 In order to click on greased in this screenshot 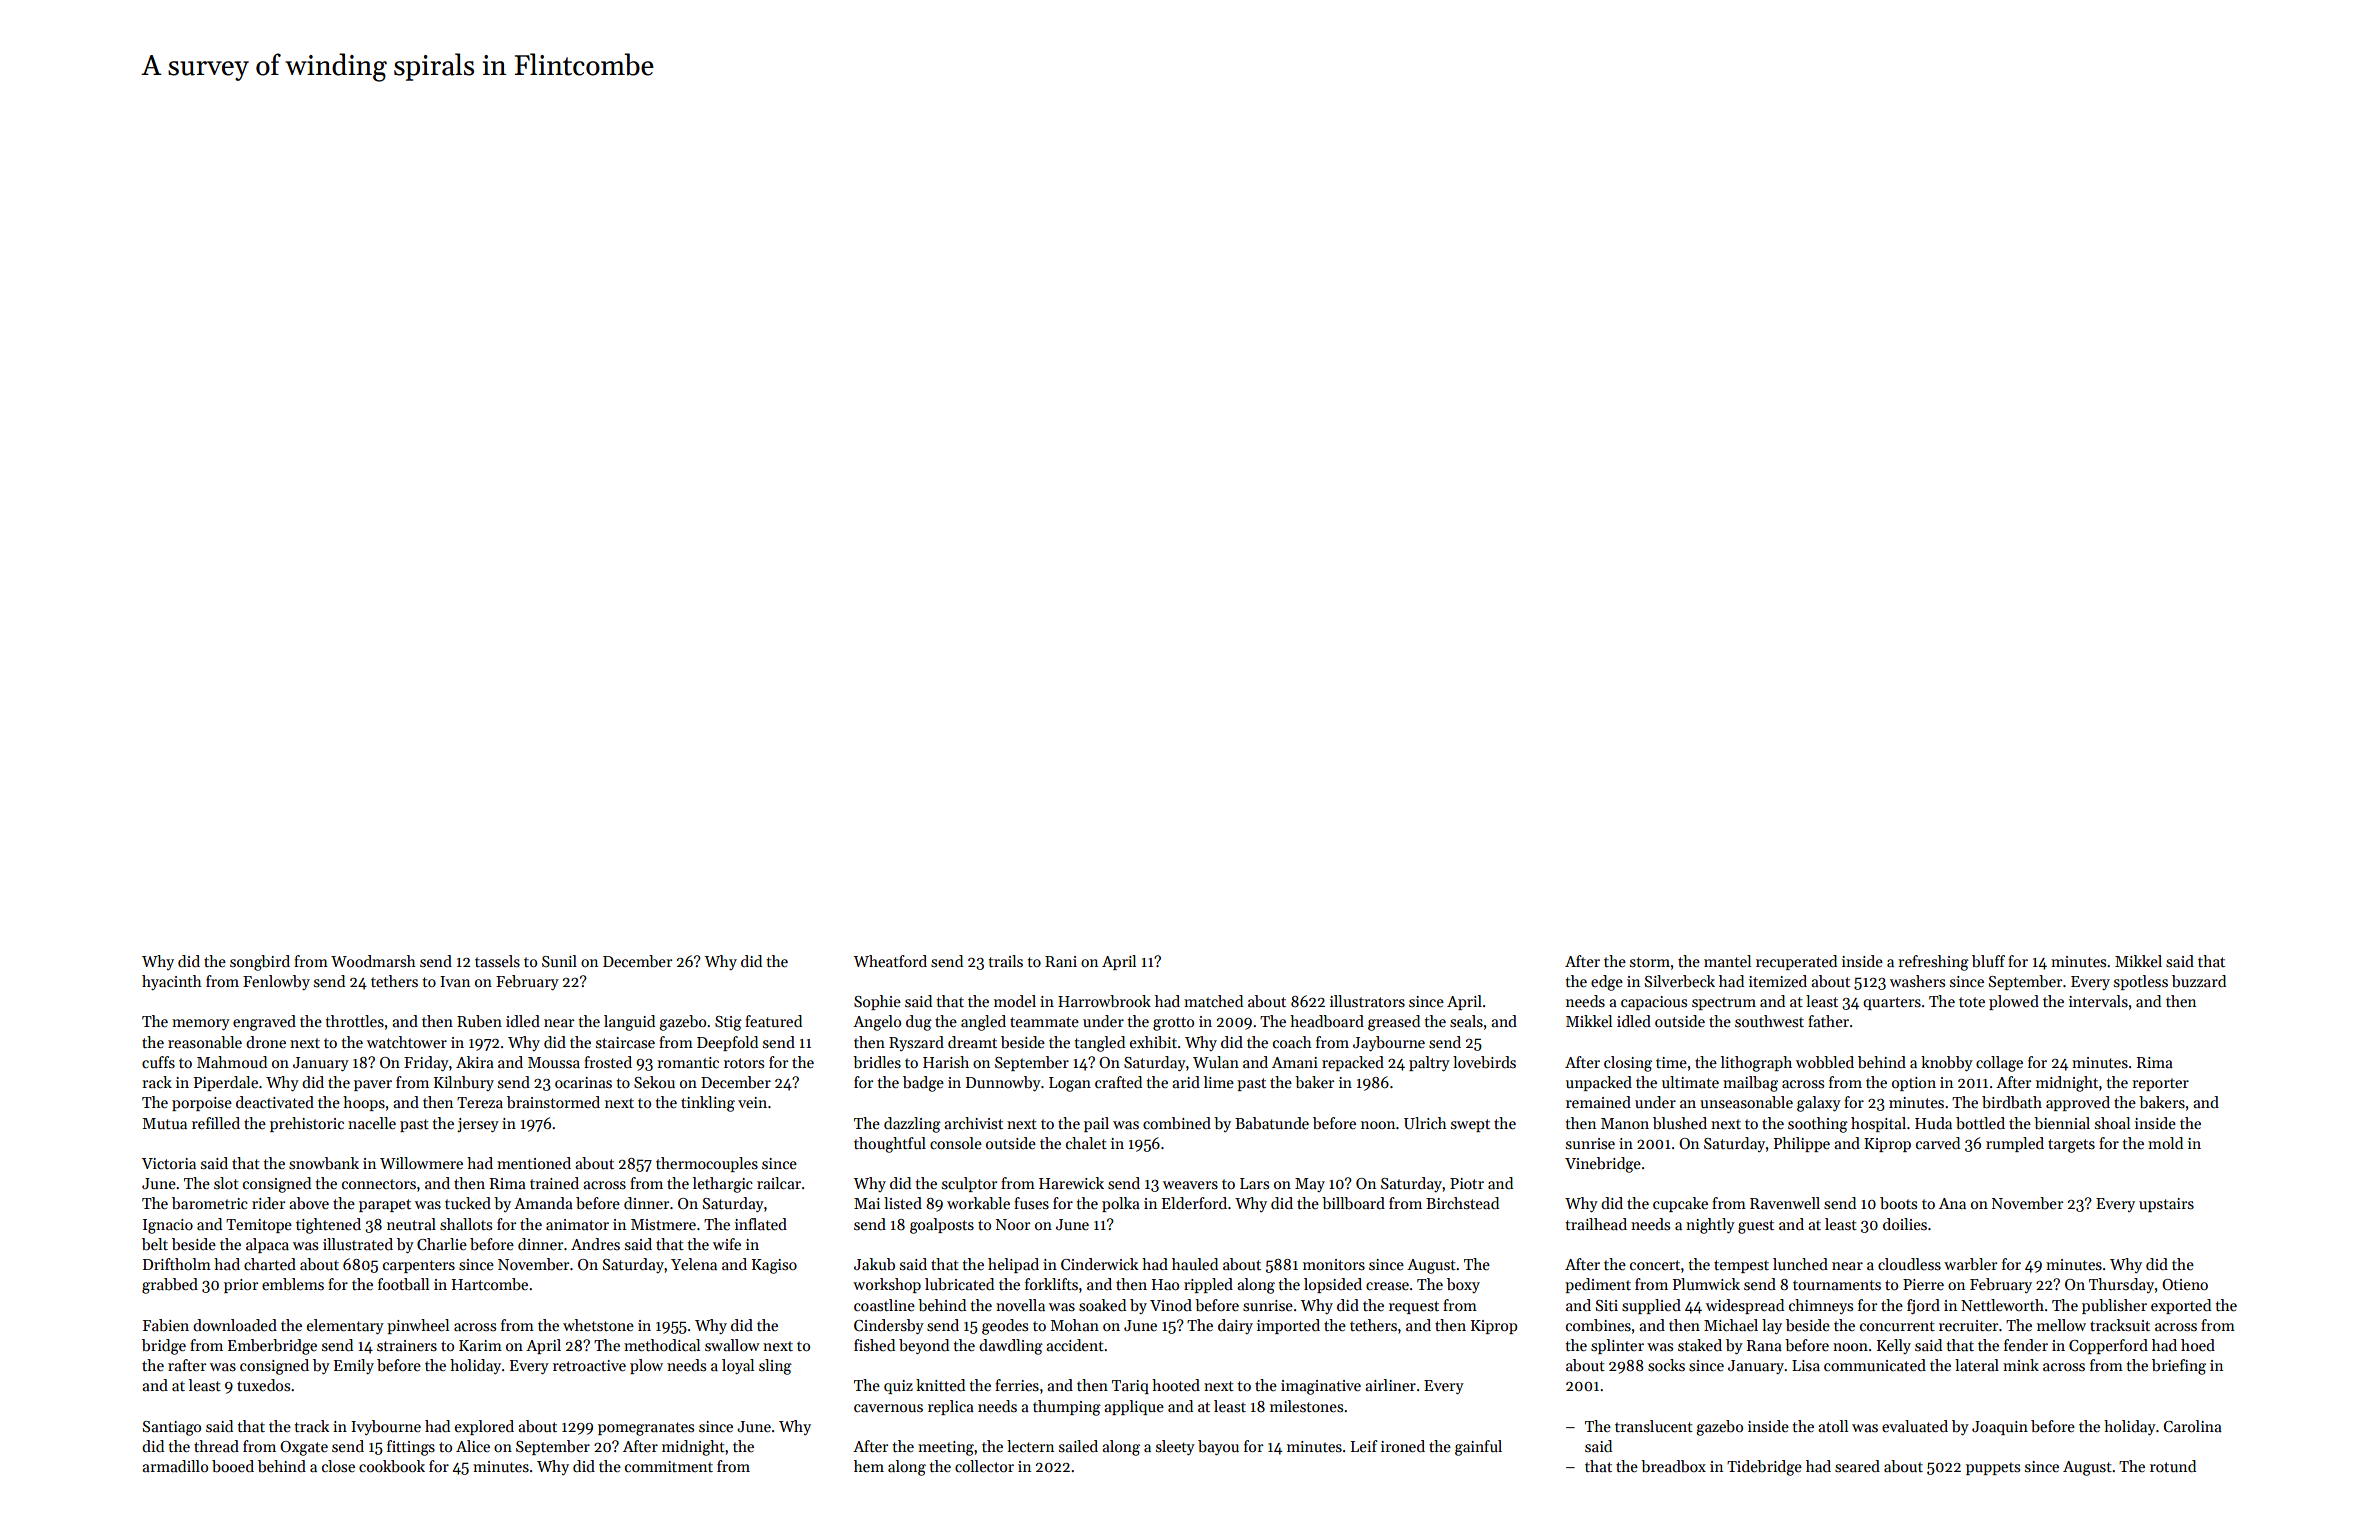, I will do `click(1394, 1023)`.
